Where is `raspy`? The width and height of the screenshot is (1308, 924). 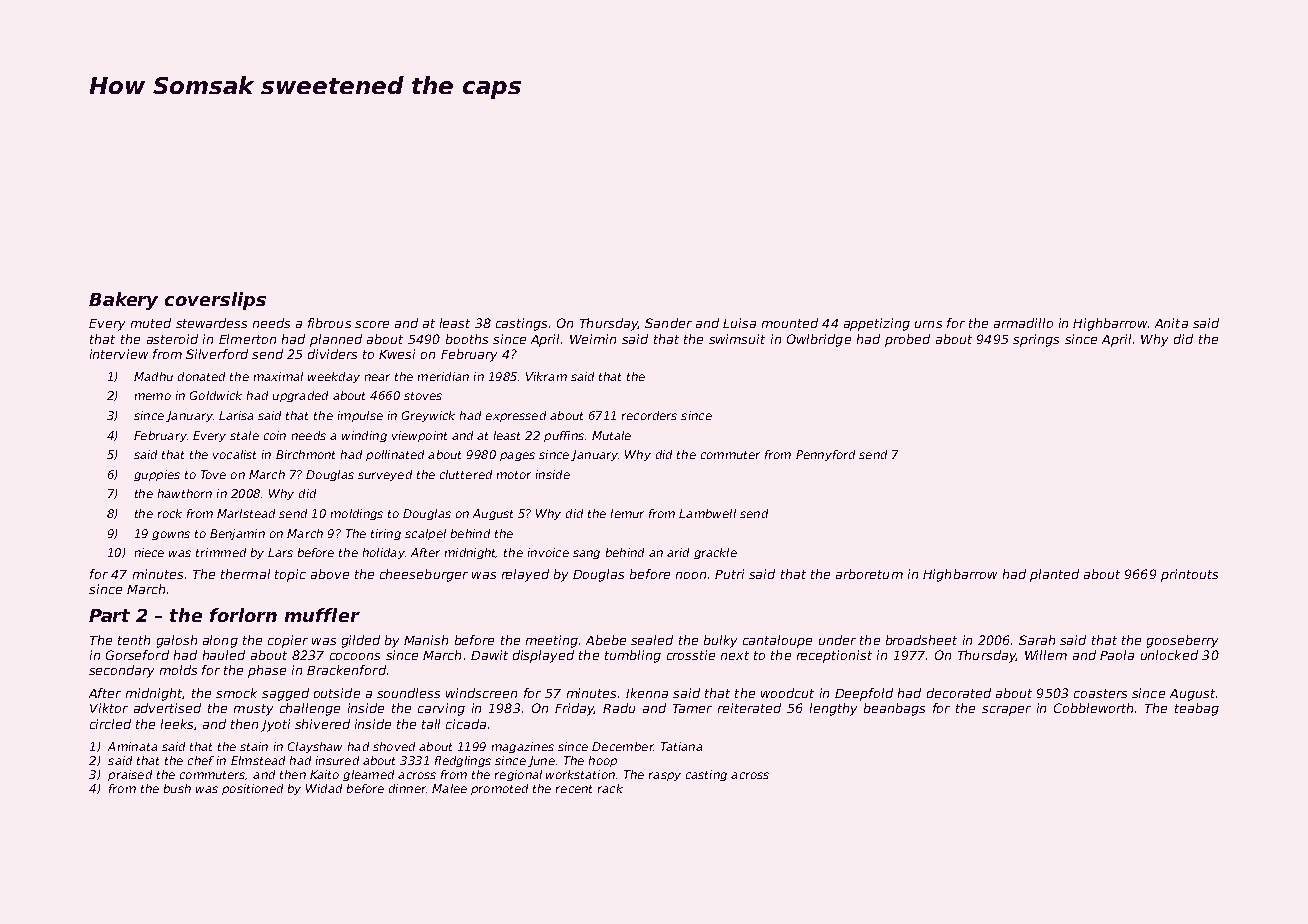 raspy is located at coordinates (665, 776).
